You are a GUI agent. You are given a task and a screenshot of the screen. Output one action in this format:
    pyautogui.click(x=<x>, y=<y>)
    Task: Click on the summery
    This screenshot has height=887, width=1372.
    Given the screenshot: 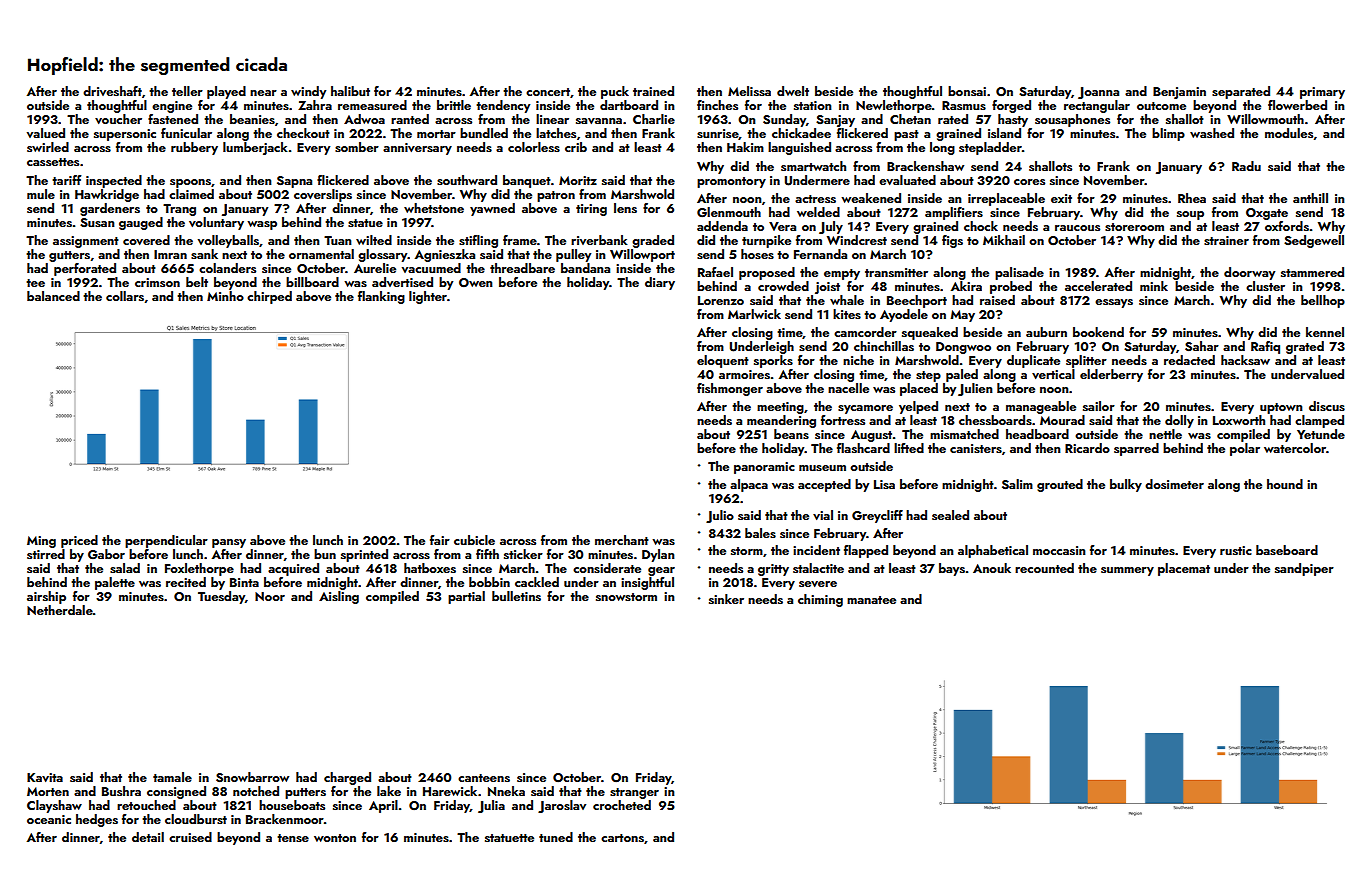 What is the action you would take?
    pyautogui.click(x=1127, y=571)
